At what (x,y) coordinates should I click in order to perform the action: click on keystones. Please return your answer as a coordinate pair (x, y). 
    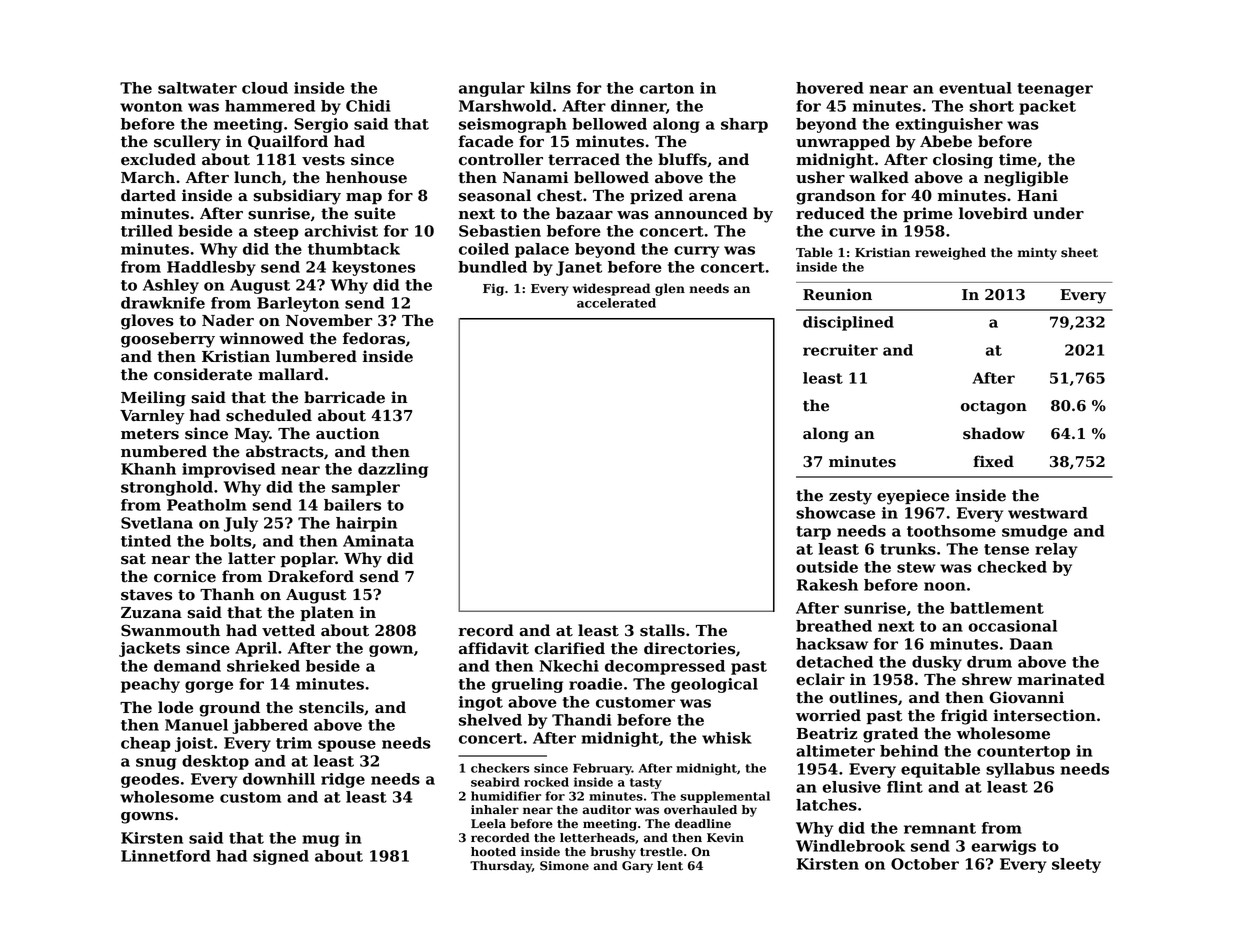
    Looking at the image, I should click on (373, 268).
